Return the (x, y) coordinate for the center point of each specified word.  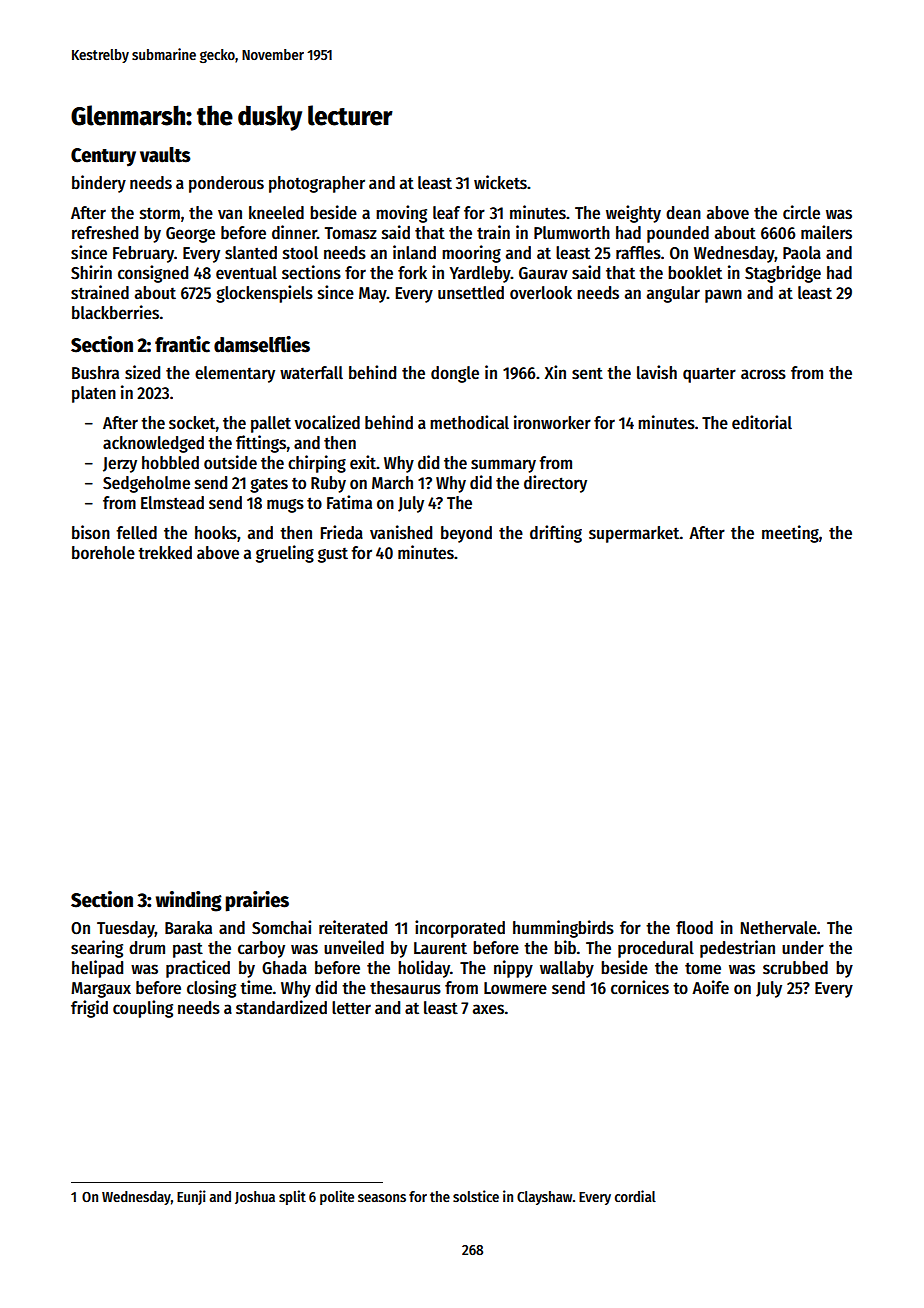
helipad (97, 969)
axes (488, 1009)
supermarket (634, 534)
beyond (466, 534)
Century (103, 157)
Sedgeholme (146, 484)
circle (801, 212)
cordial (635, 1196)
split (292, 1197)
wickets (500, 182)
